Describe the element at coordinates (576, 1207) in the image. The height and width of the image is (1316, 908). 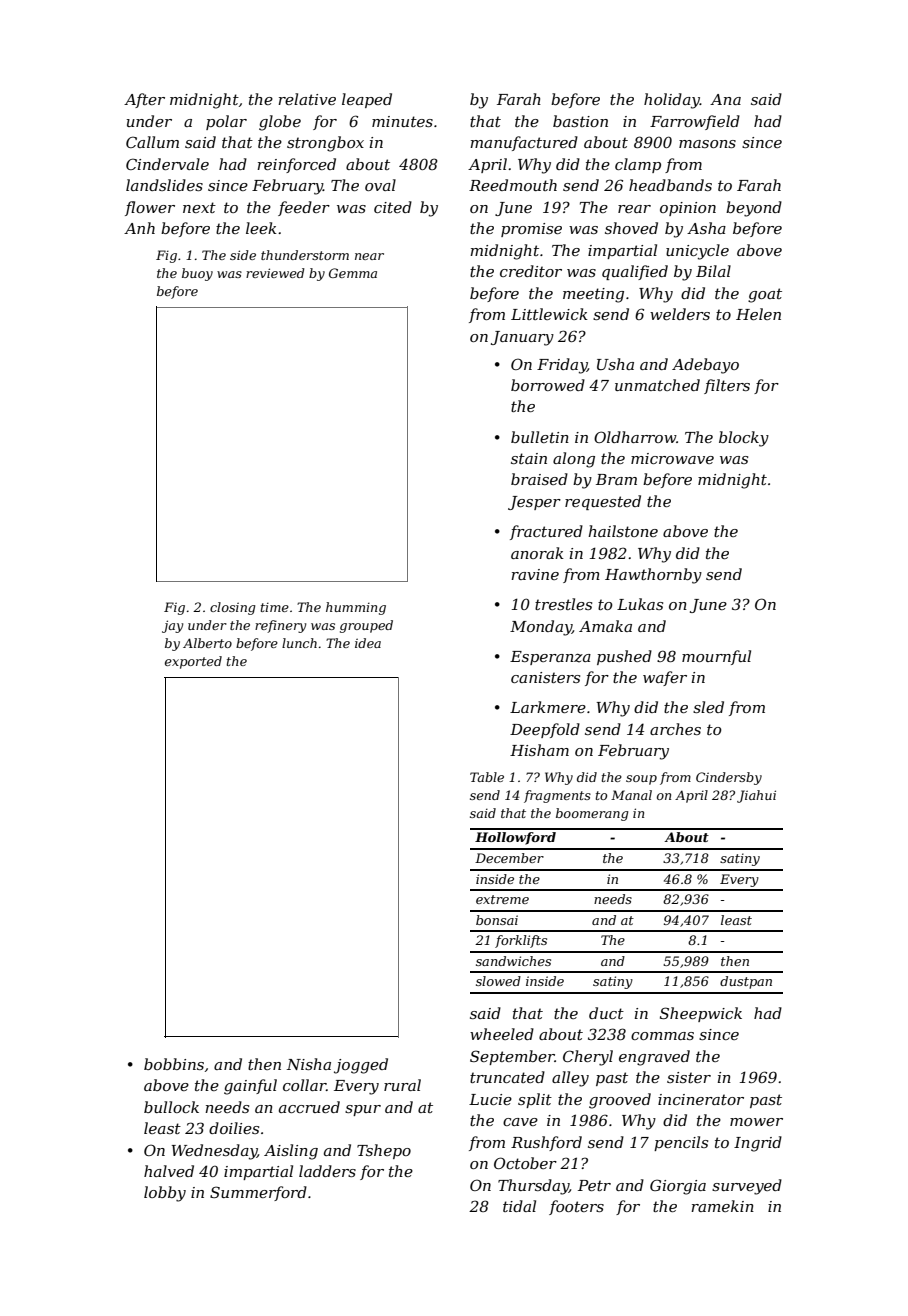
I see `footers` at that location.
